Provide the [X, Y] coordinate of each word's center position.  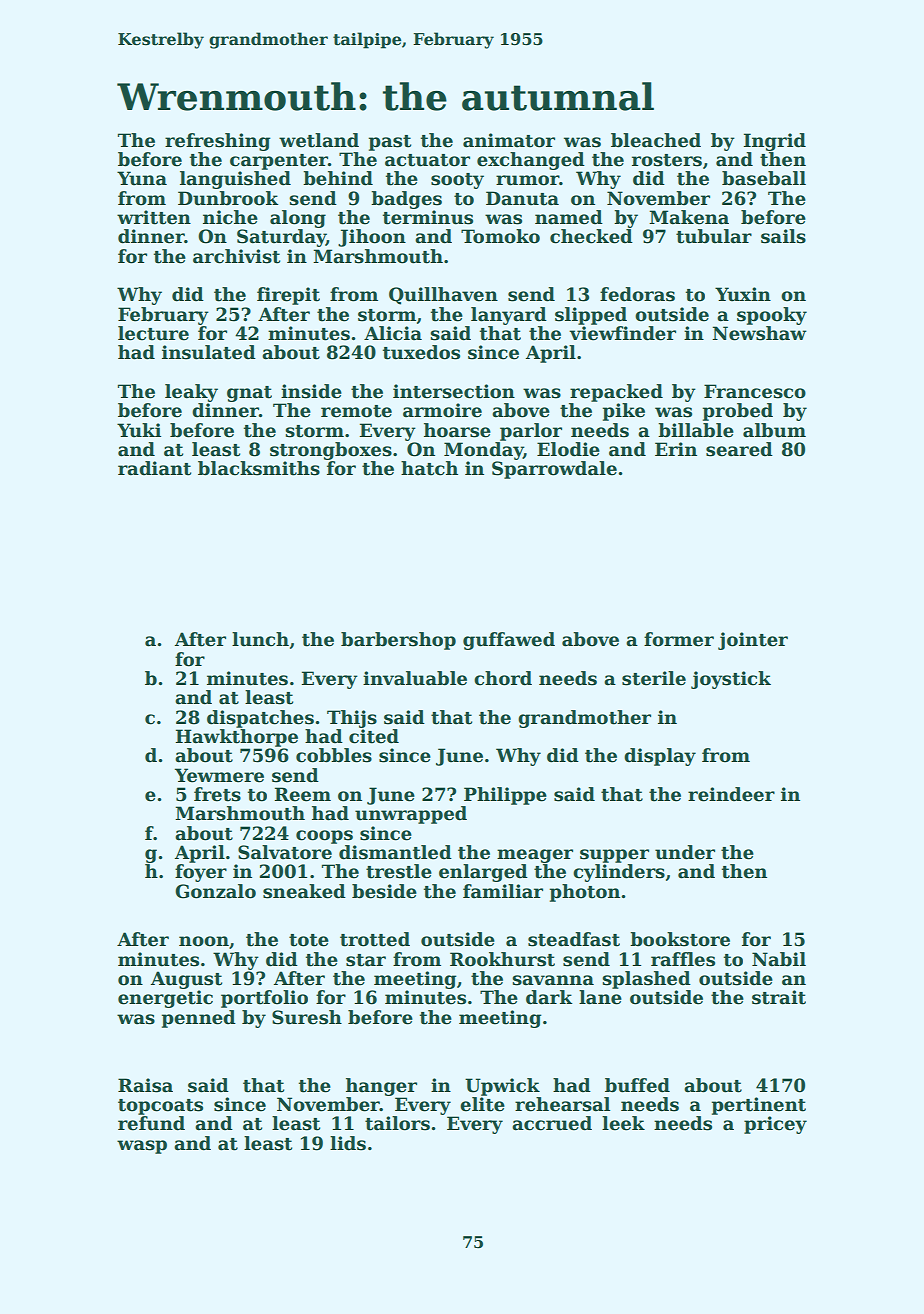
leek [623, 1123]
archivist [236, 256]
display [660, 757]
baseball [764, 178]
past [390, 143]
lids [348, 1143]
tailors [397, 1123]
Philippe [505, 796]
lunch [260, 639]
